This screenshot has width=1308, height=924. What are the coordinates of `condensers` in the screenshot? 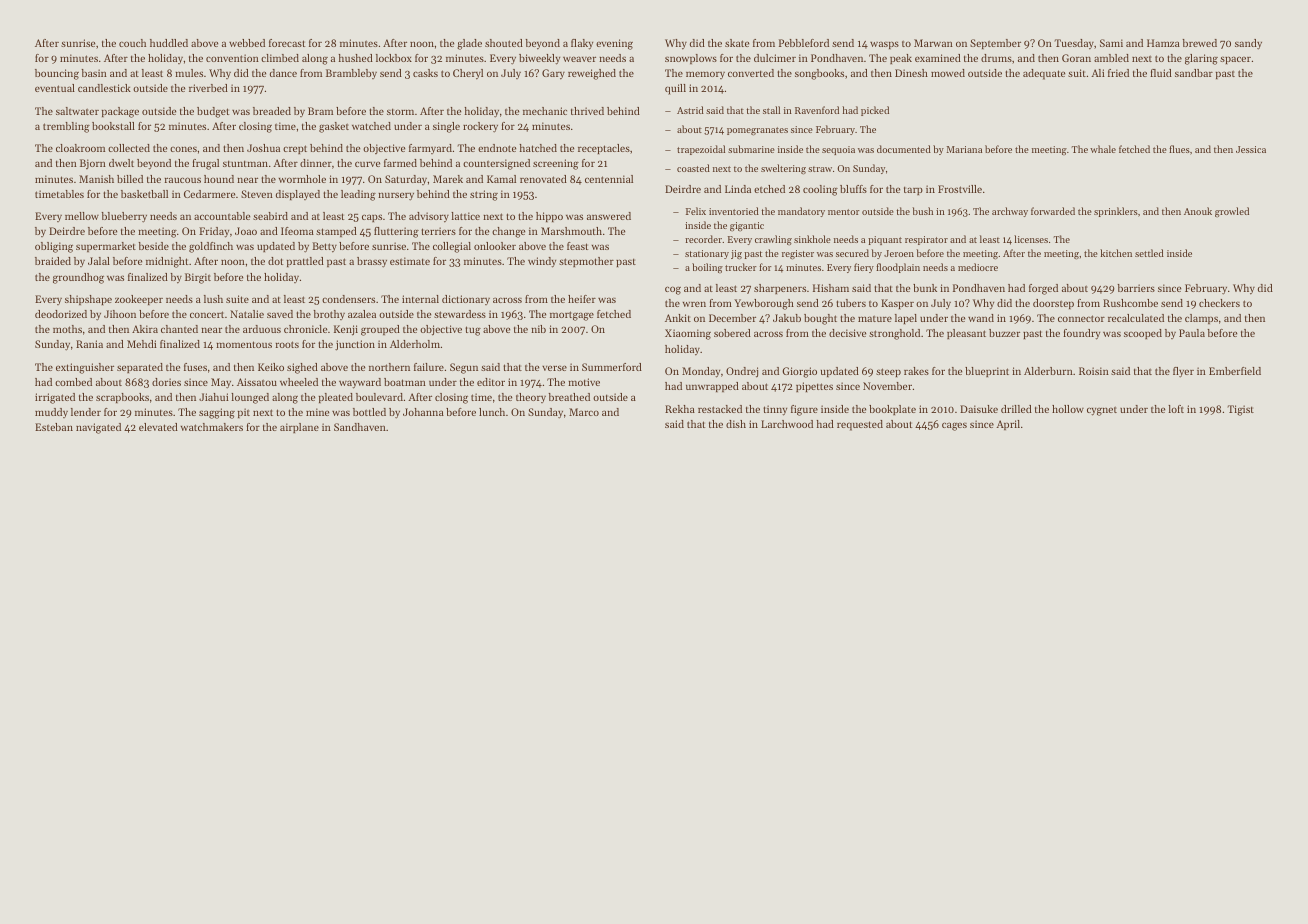 It's located at (348, 299).
